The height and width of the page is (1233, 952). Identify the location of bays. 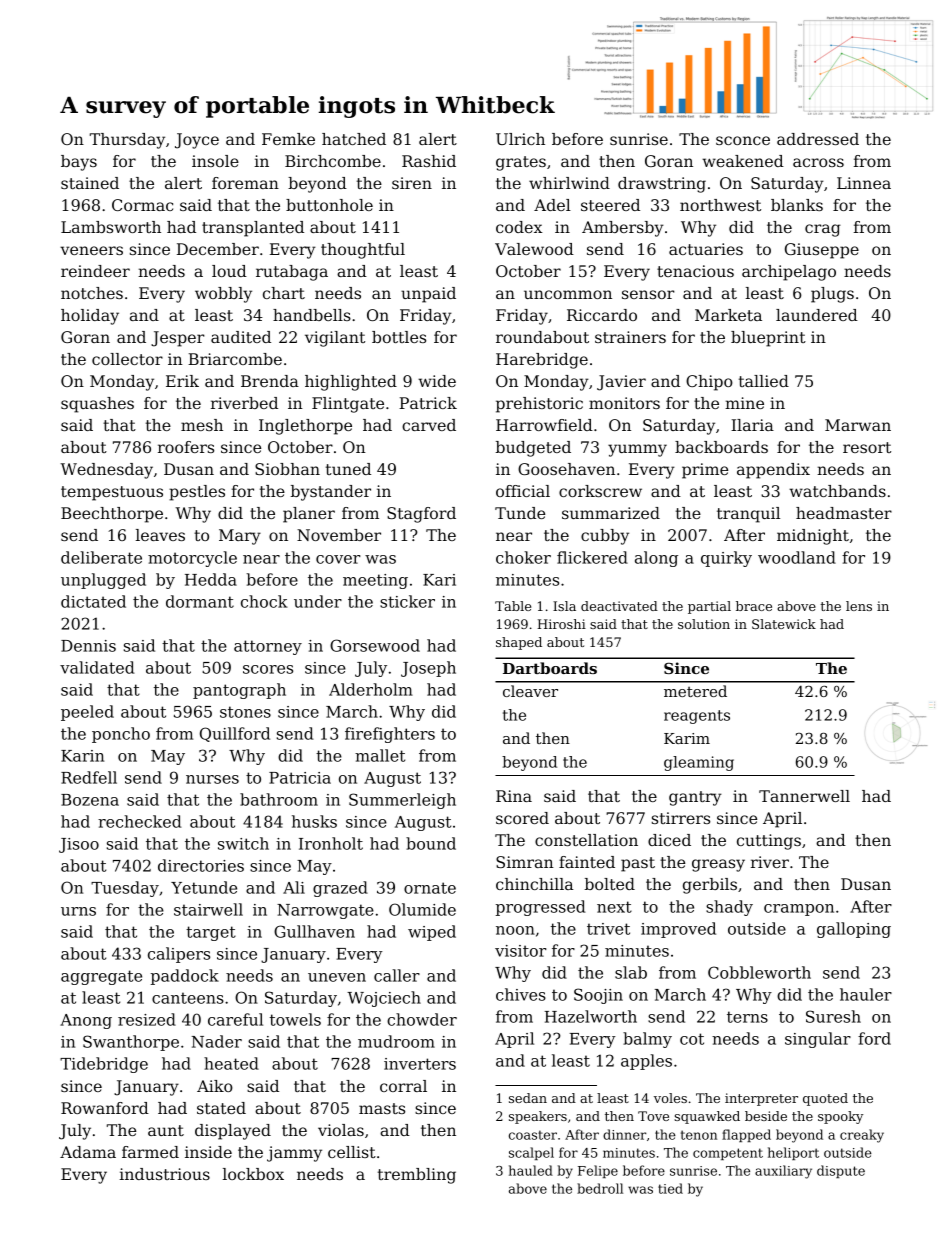
(79, 163).
